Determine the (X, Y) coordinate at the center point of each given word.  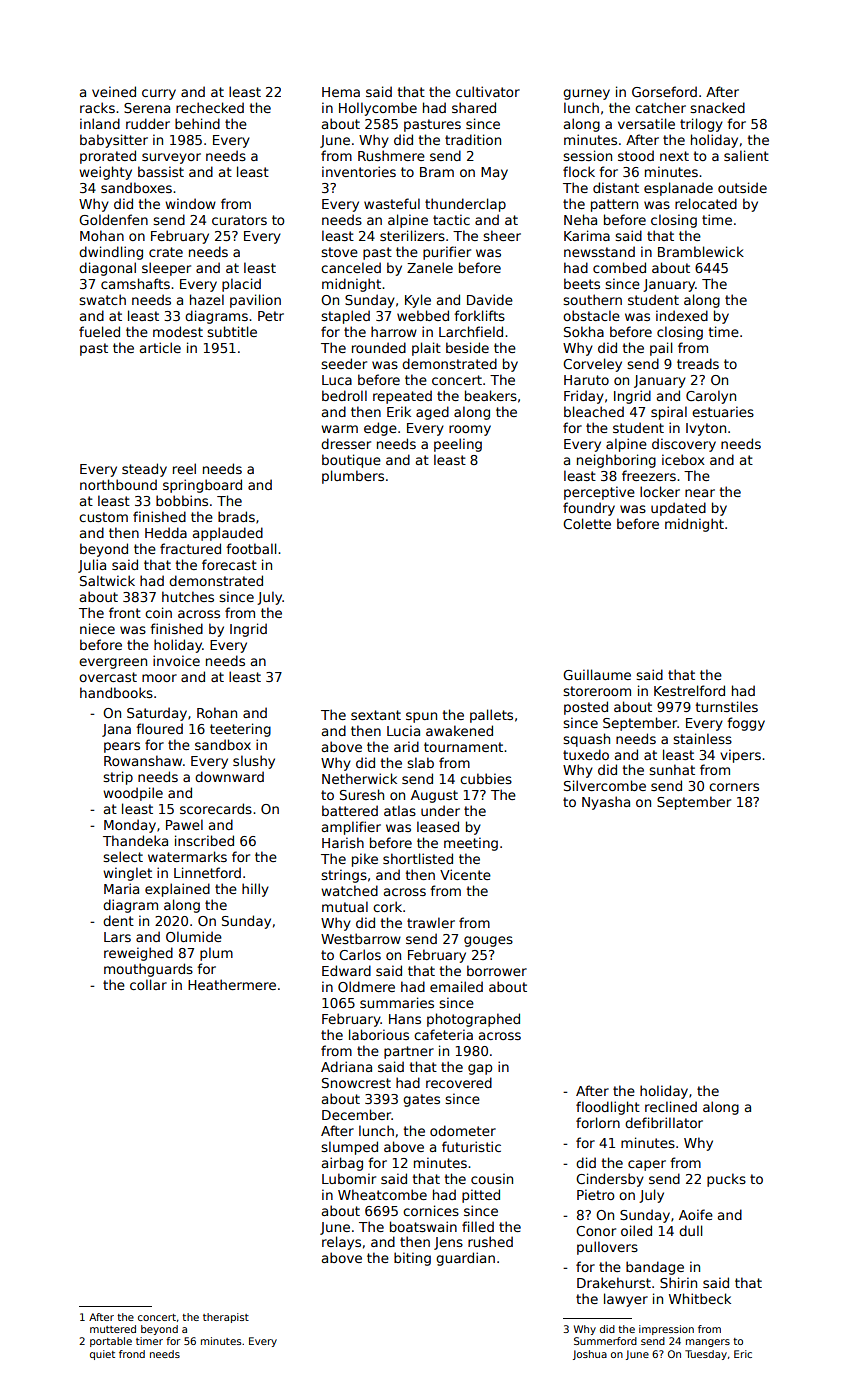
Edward (346, 970)
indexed (682, 315)
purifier (447, 253)
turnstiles (727, 706)
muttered (113, 1329)
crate (166, 252)
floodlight (608, 1108)
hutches (188, 596)
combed (619, 267)
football (251, 548)
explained (177, 890)
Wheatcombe (382, 1194)
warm (339, 429)
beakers (491, 395)
